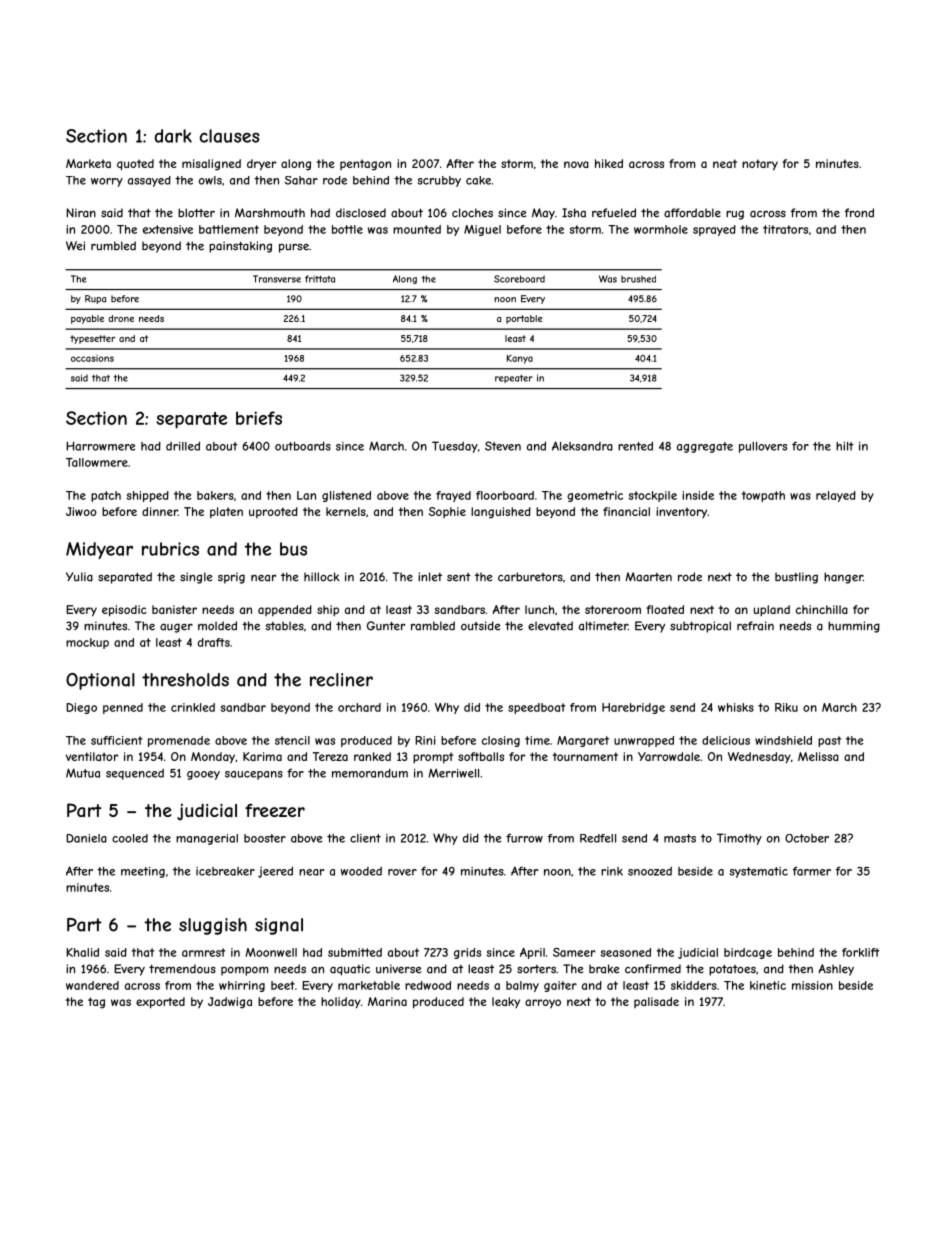  Describe the element at coordinates (230, 136) in the document. I see `clauses` at that location.
